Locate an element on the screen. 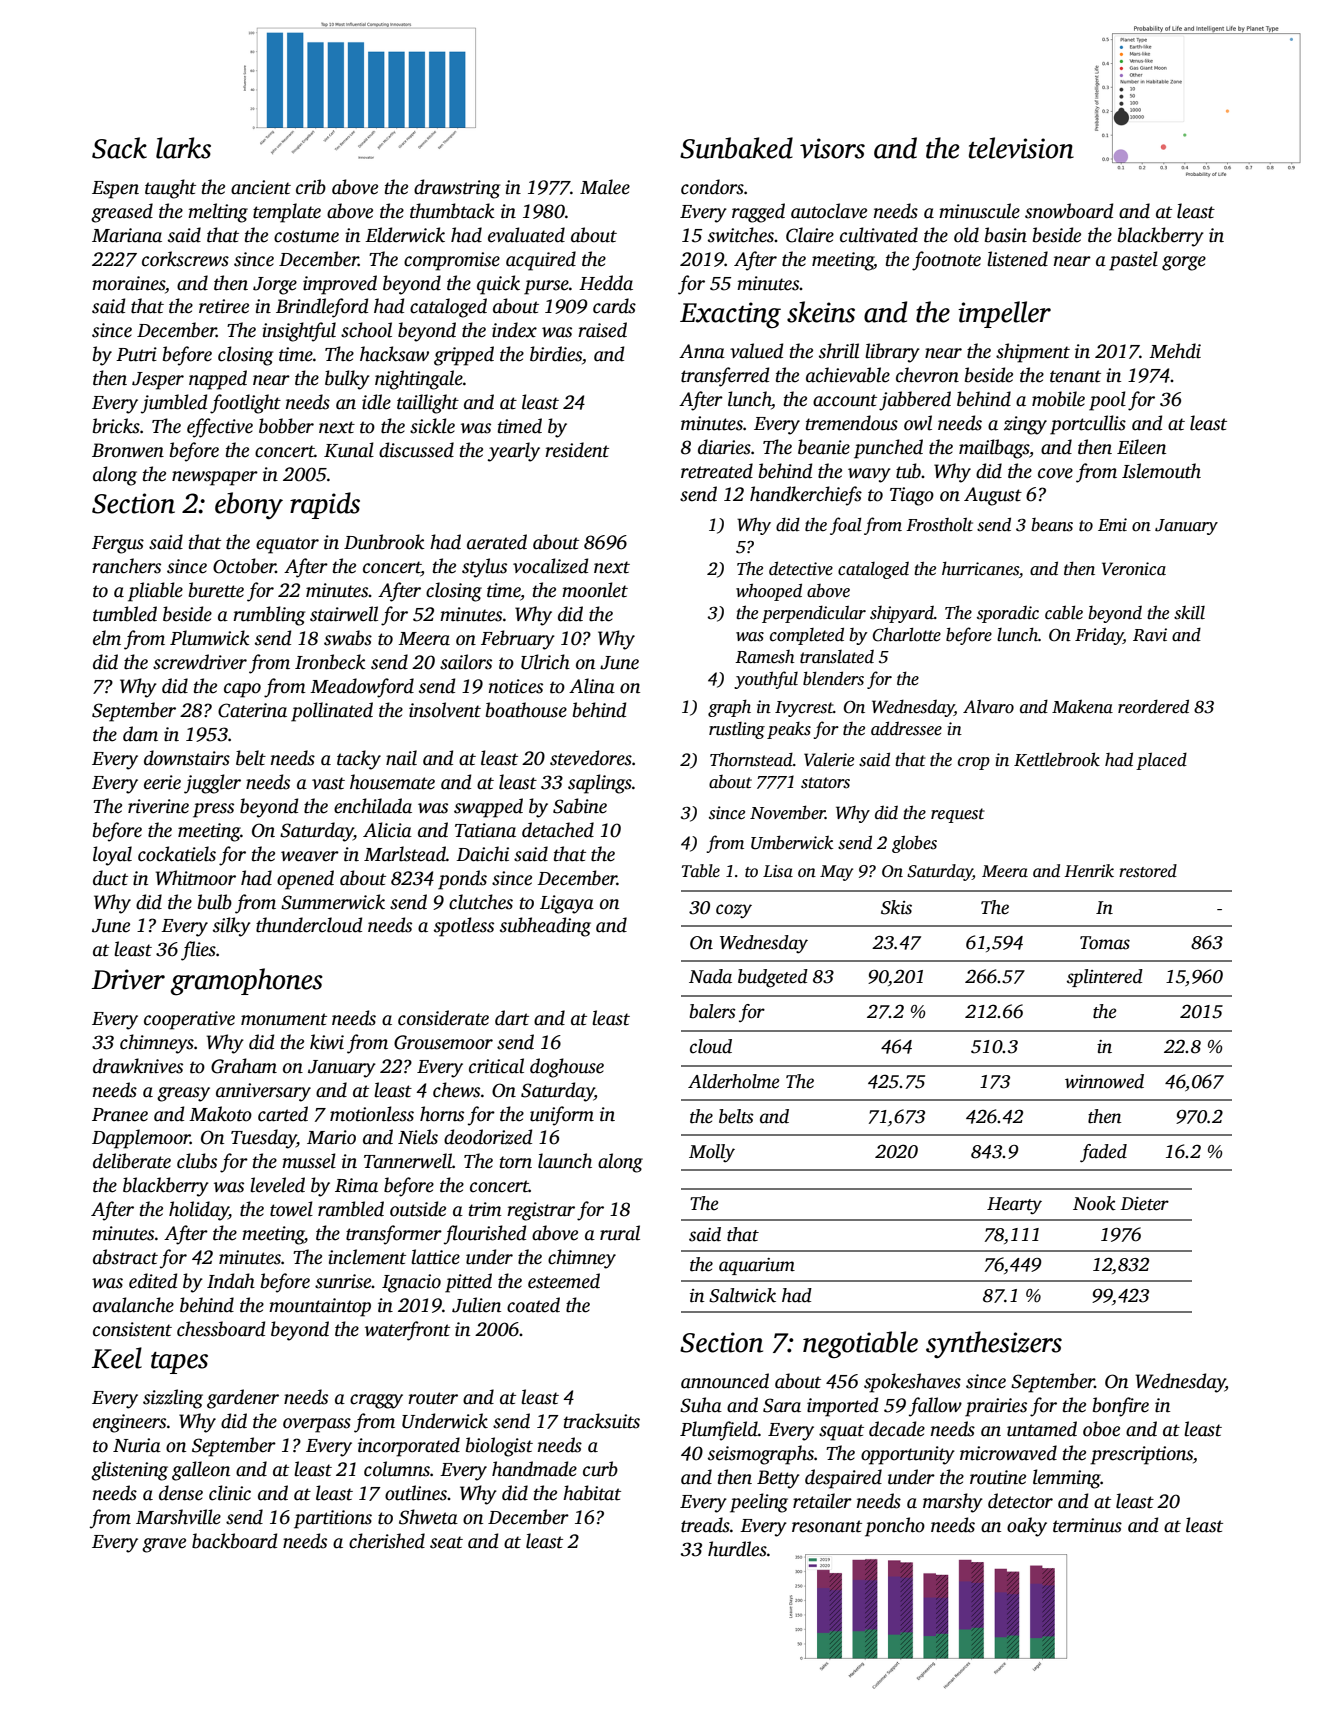 This screenshot has width=1324, height=1713. gramophones is located at coordinates (247, 982).
